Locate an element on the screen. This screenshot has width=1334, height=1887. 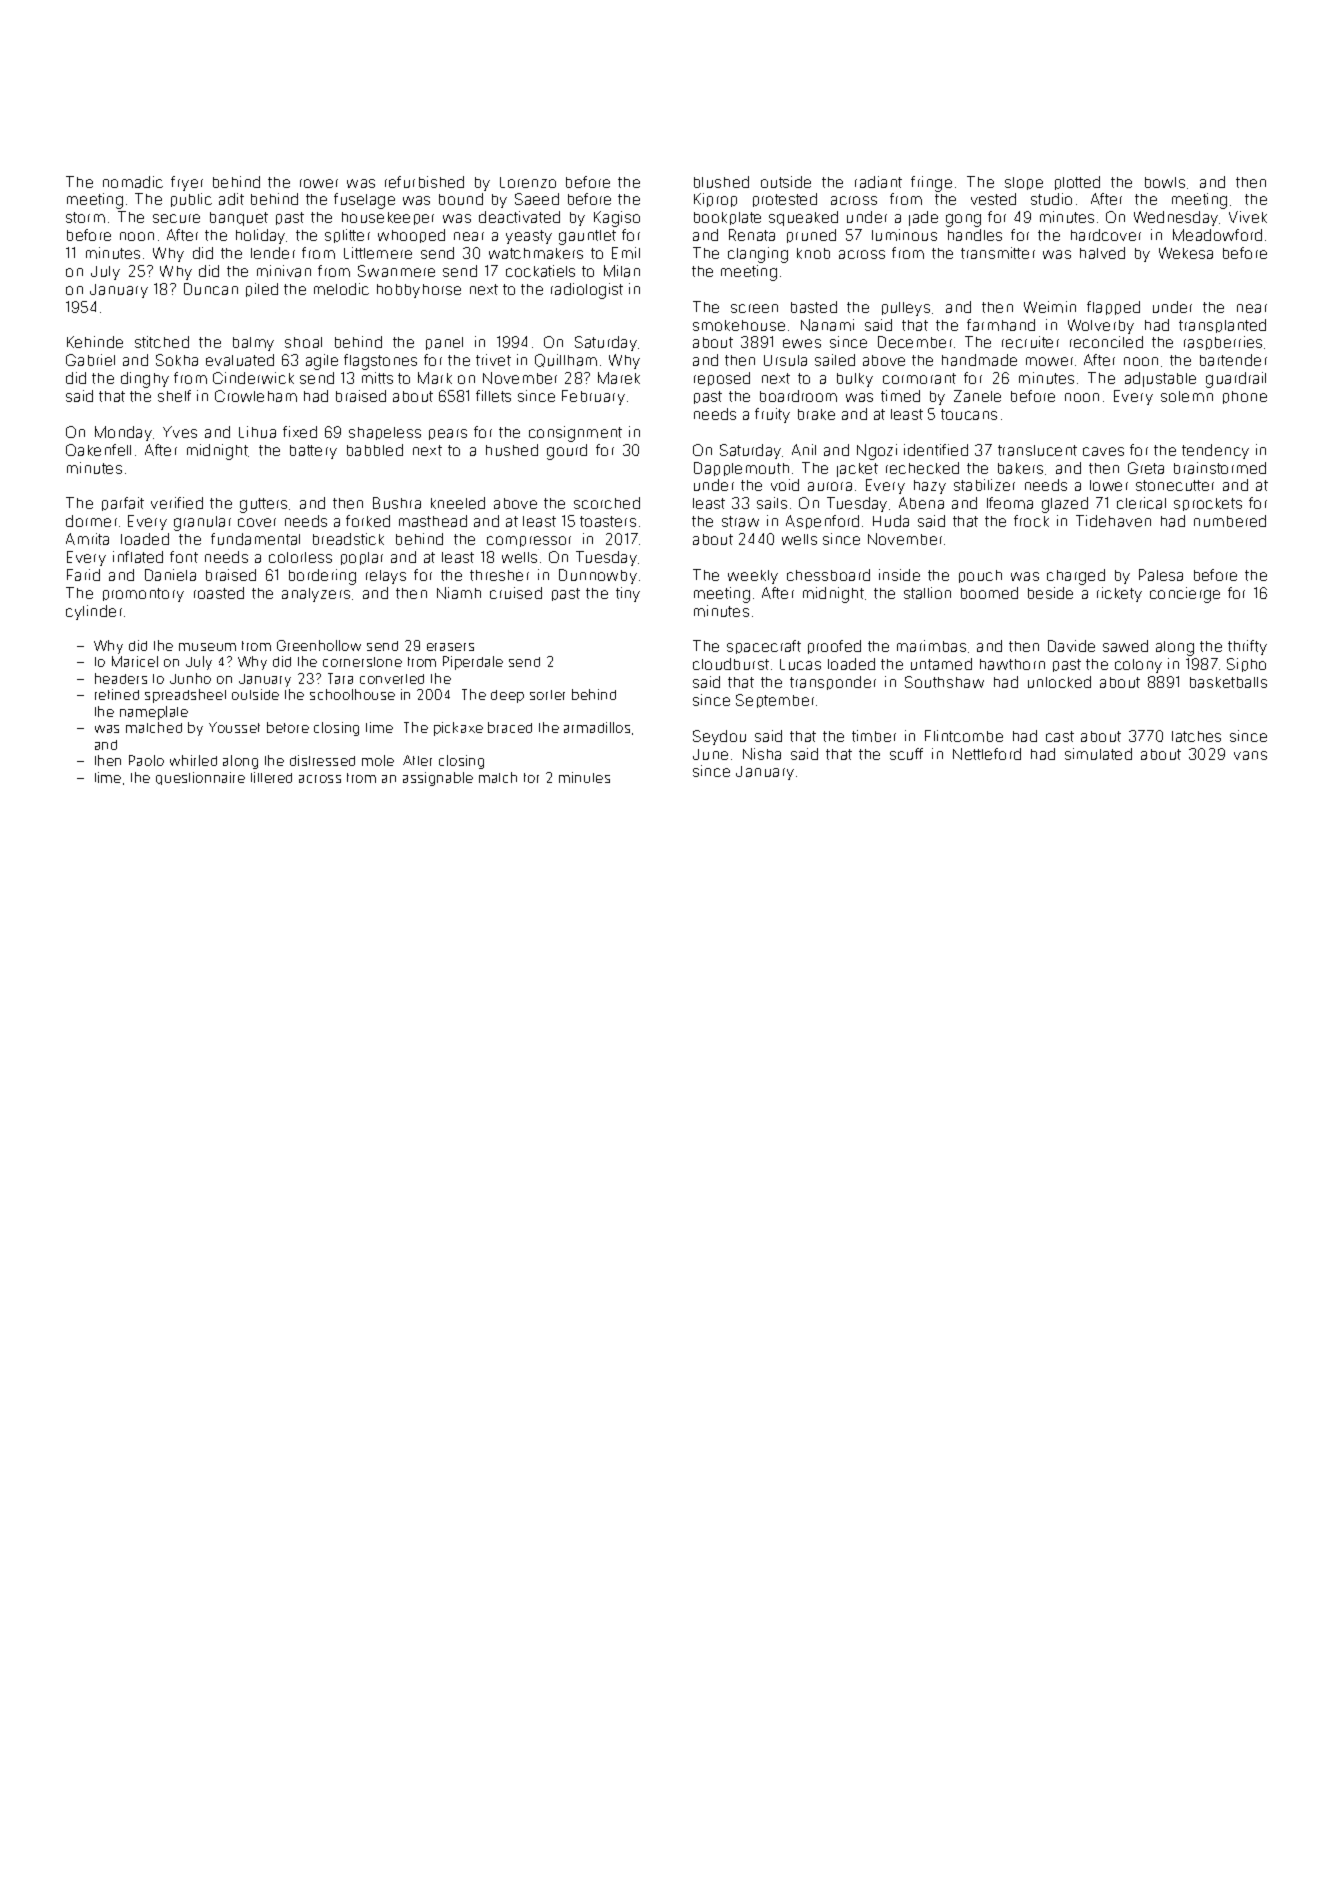
knob is located at coordinates (813, 253).
